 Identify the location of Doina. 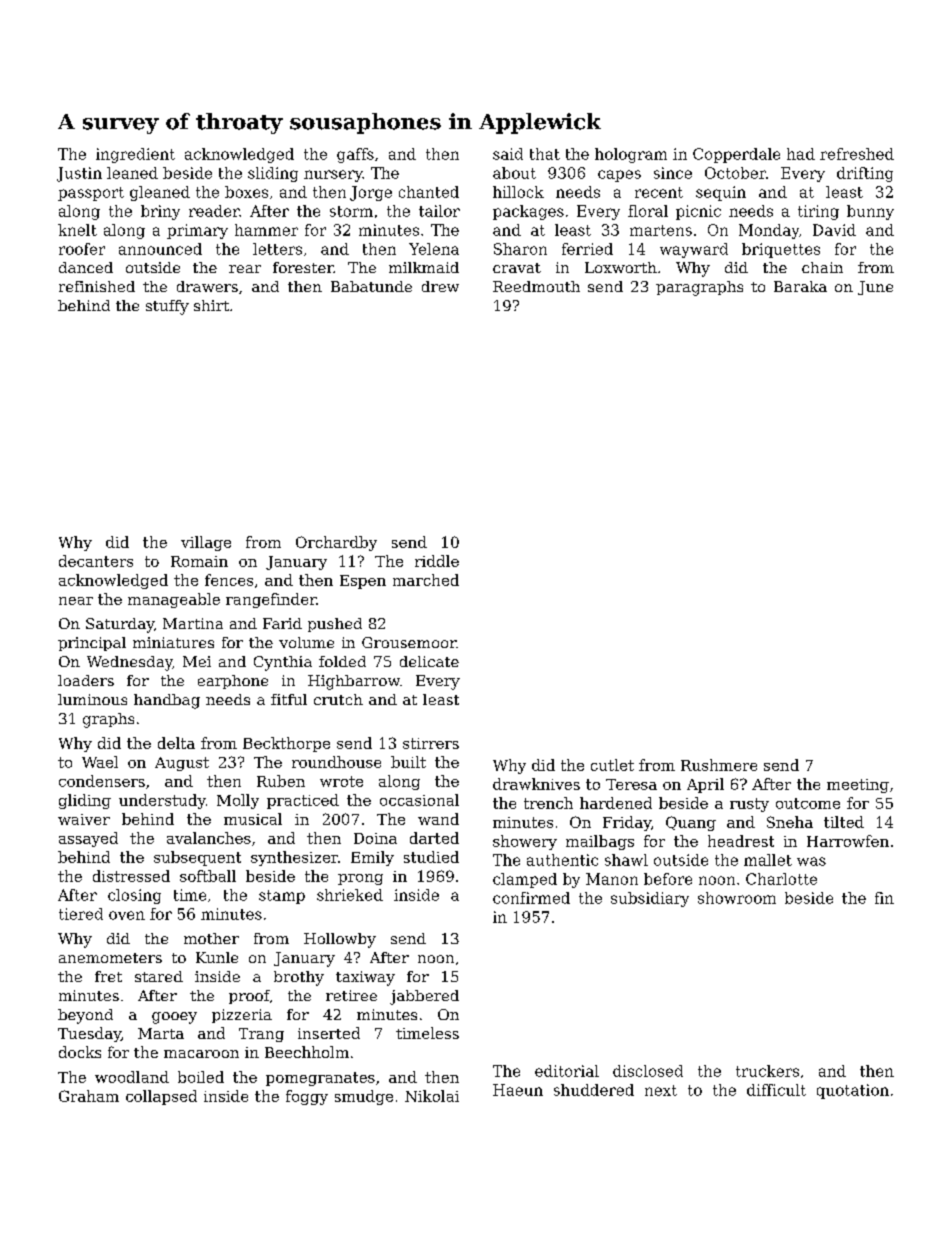
(375, 838).
